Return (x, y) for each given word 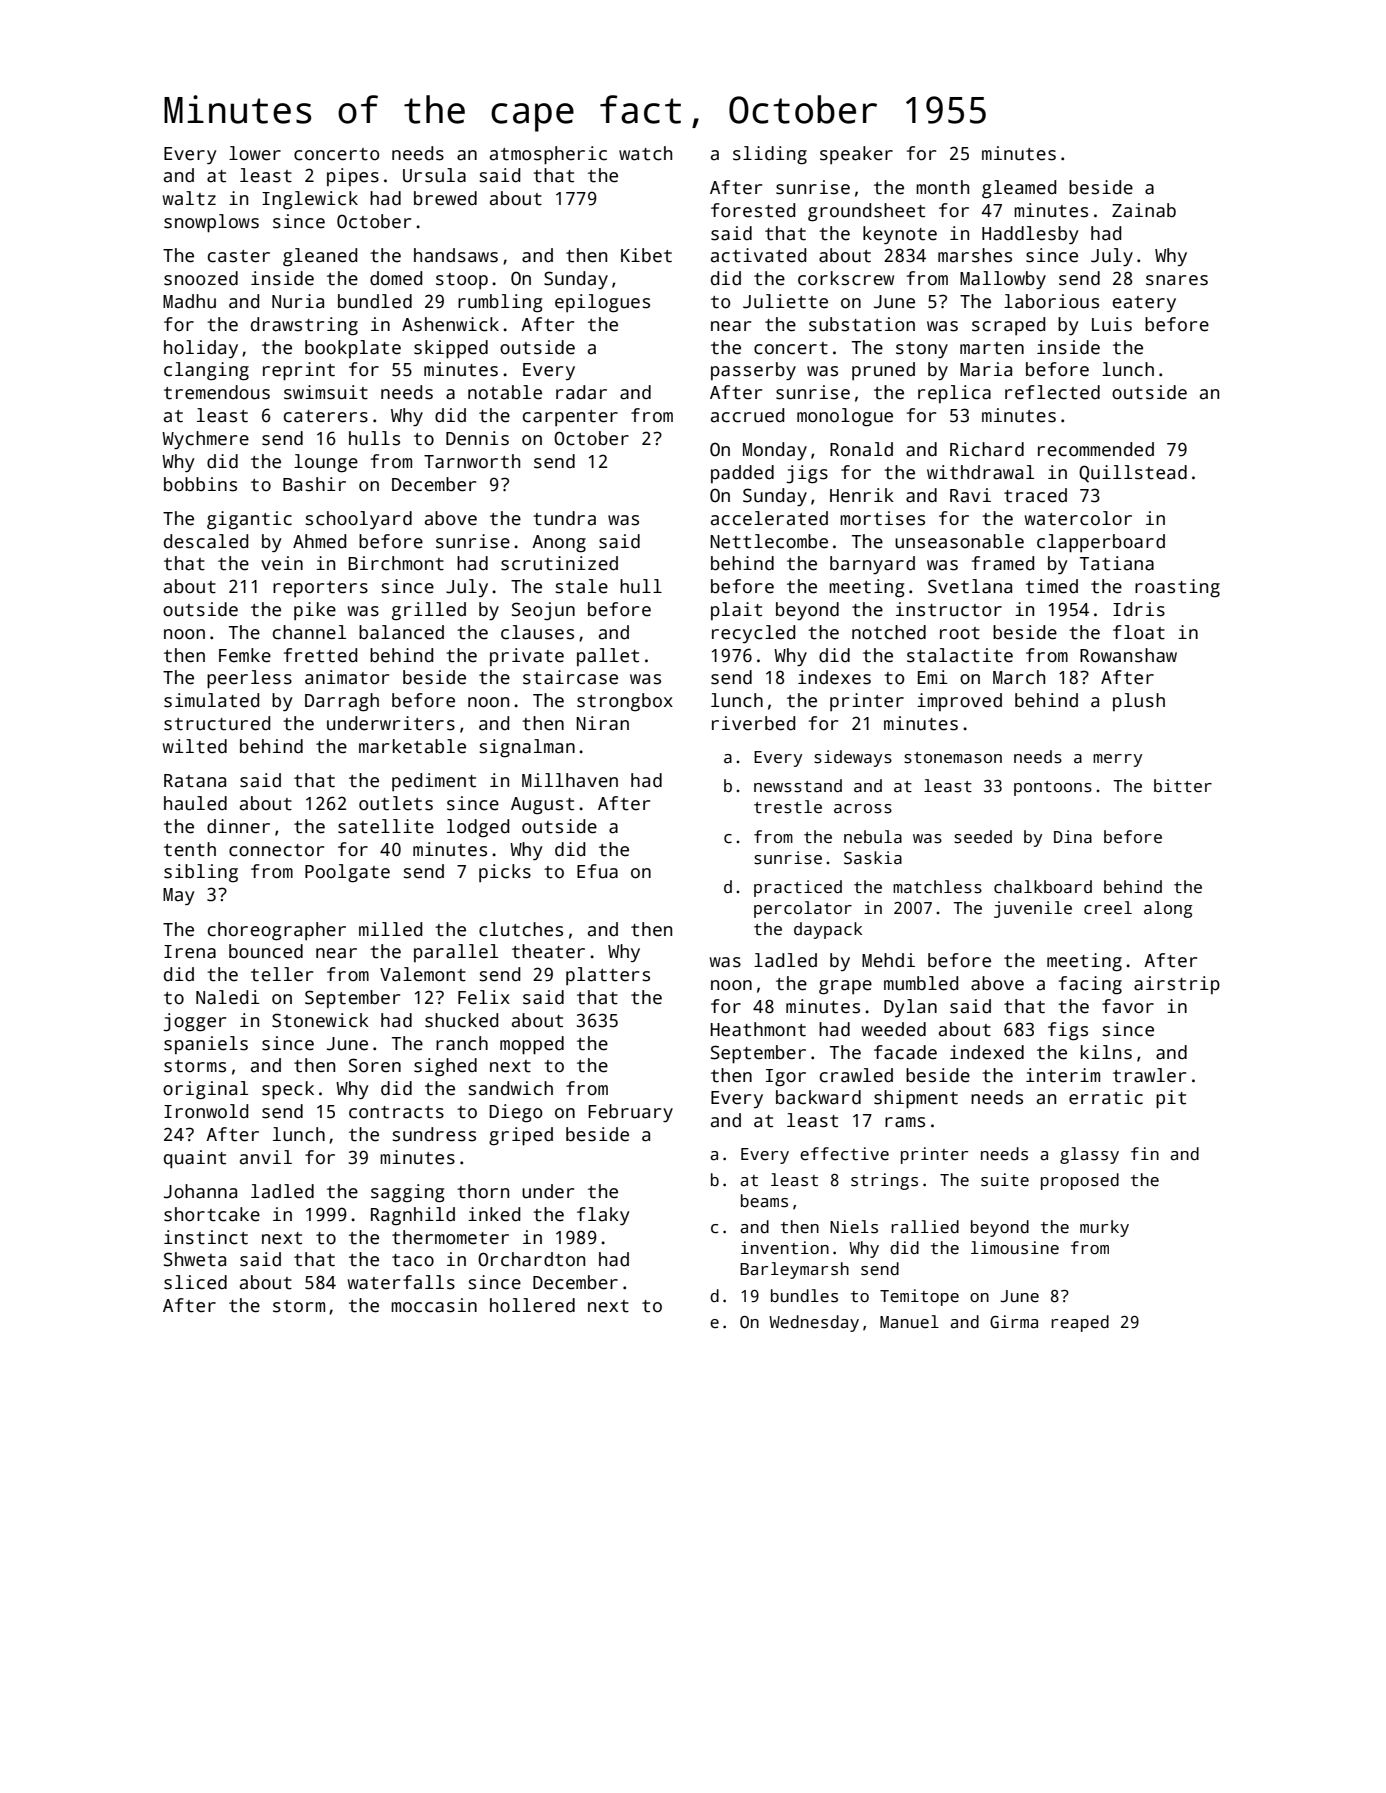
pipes (353, 177)
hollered (532, 1305)
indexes (834, 677)
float (1139, 632)
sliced (195, 1282)
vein (282, 563)
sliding (770, 155)
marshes (975, 255)
